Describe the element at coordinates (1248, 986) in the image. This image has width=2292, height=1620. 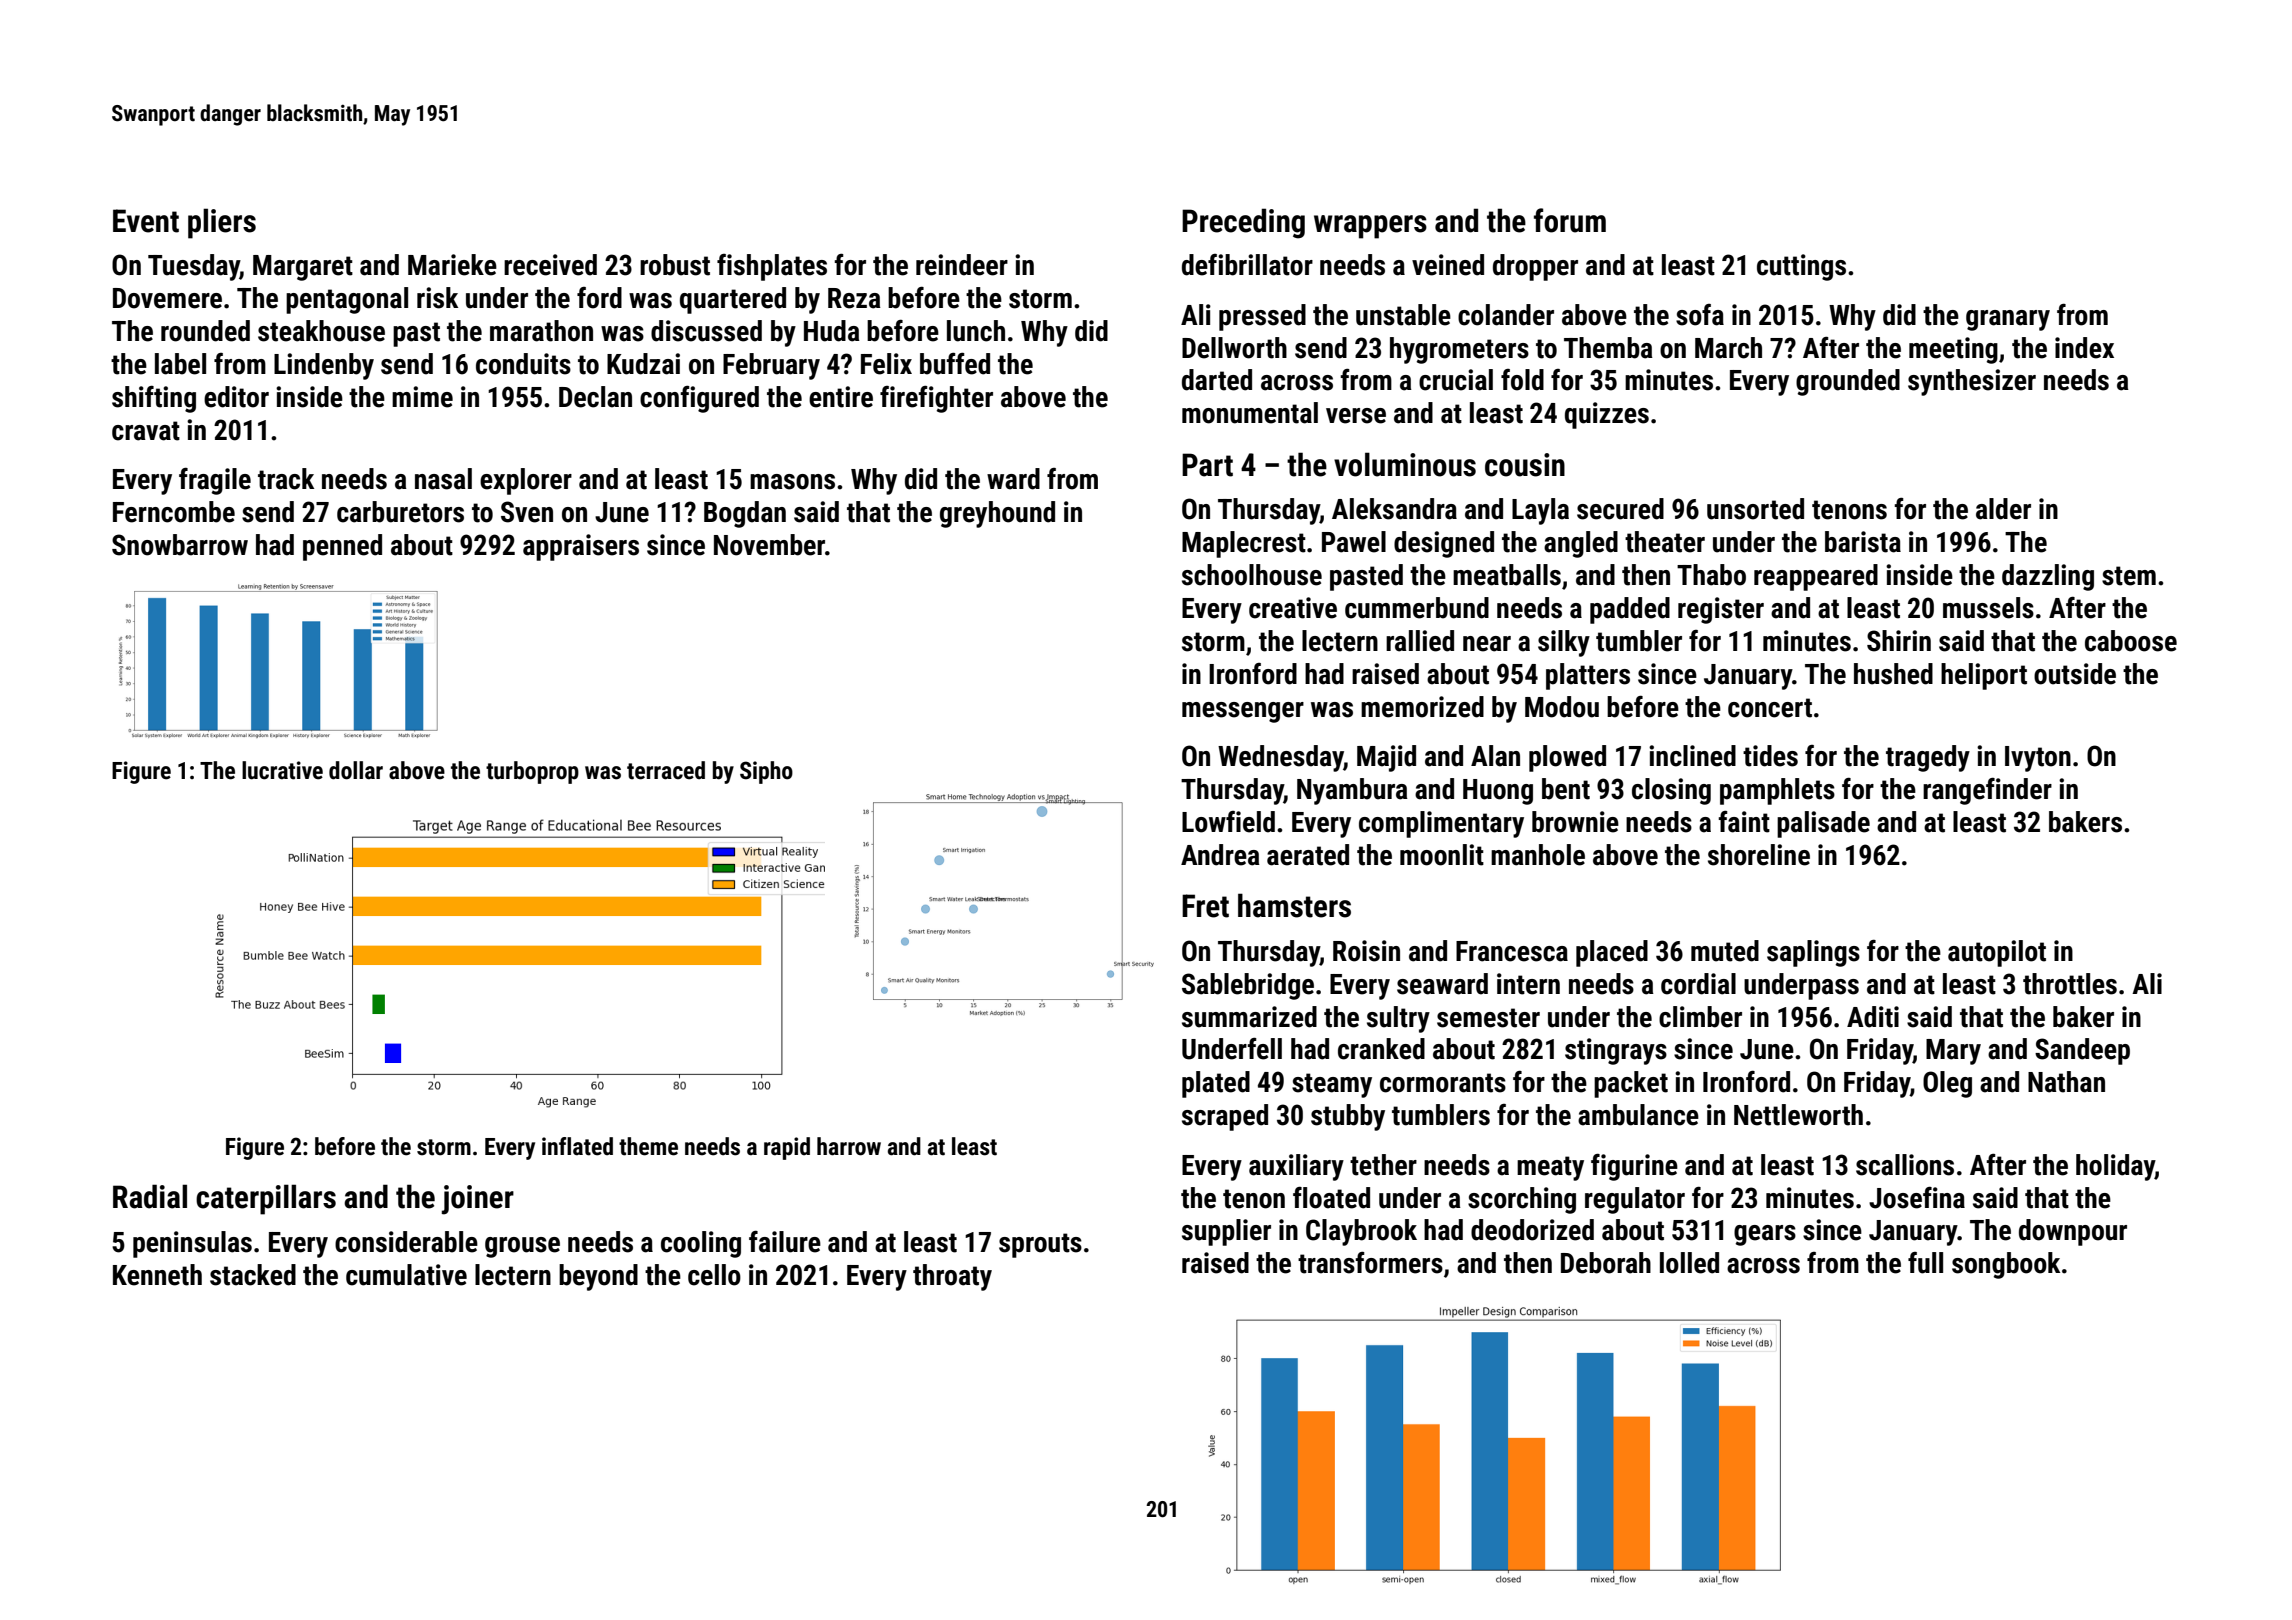
I see `Sablebridge` at that location.
